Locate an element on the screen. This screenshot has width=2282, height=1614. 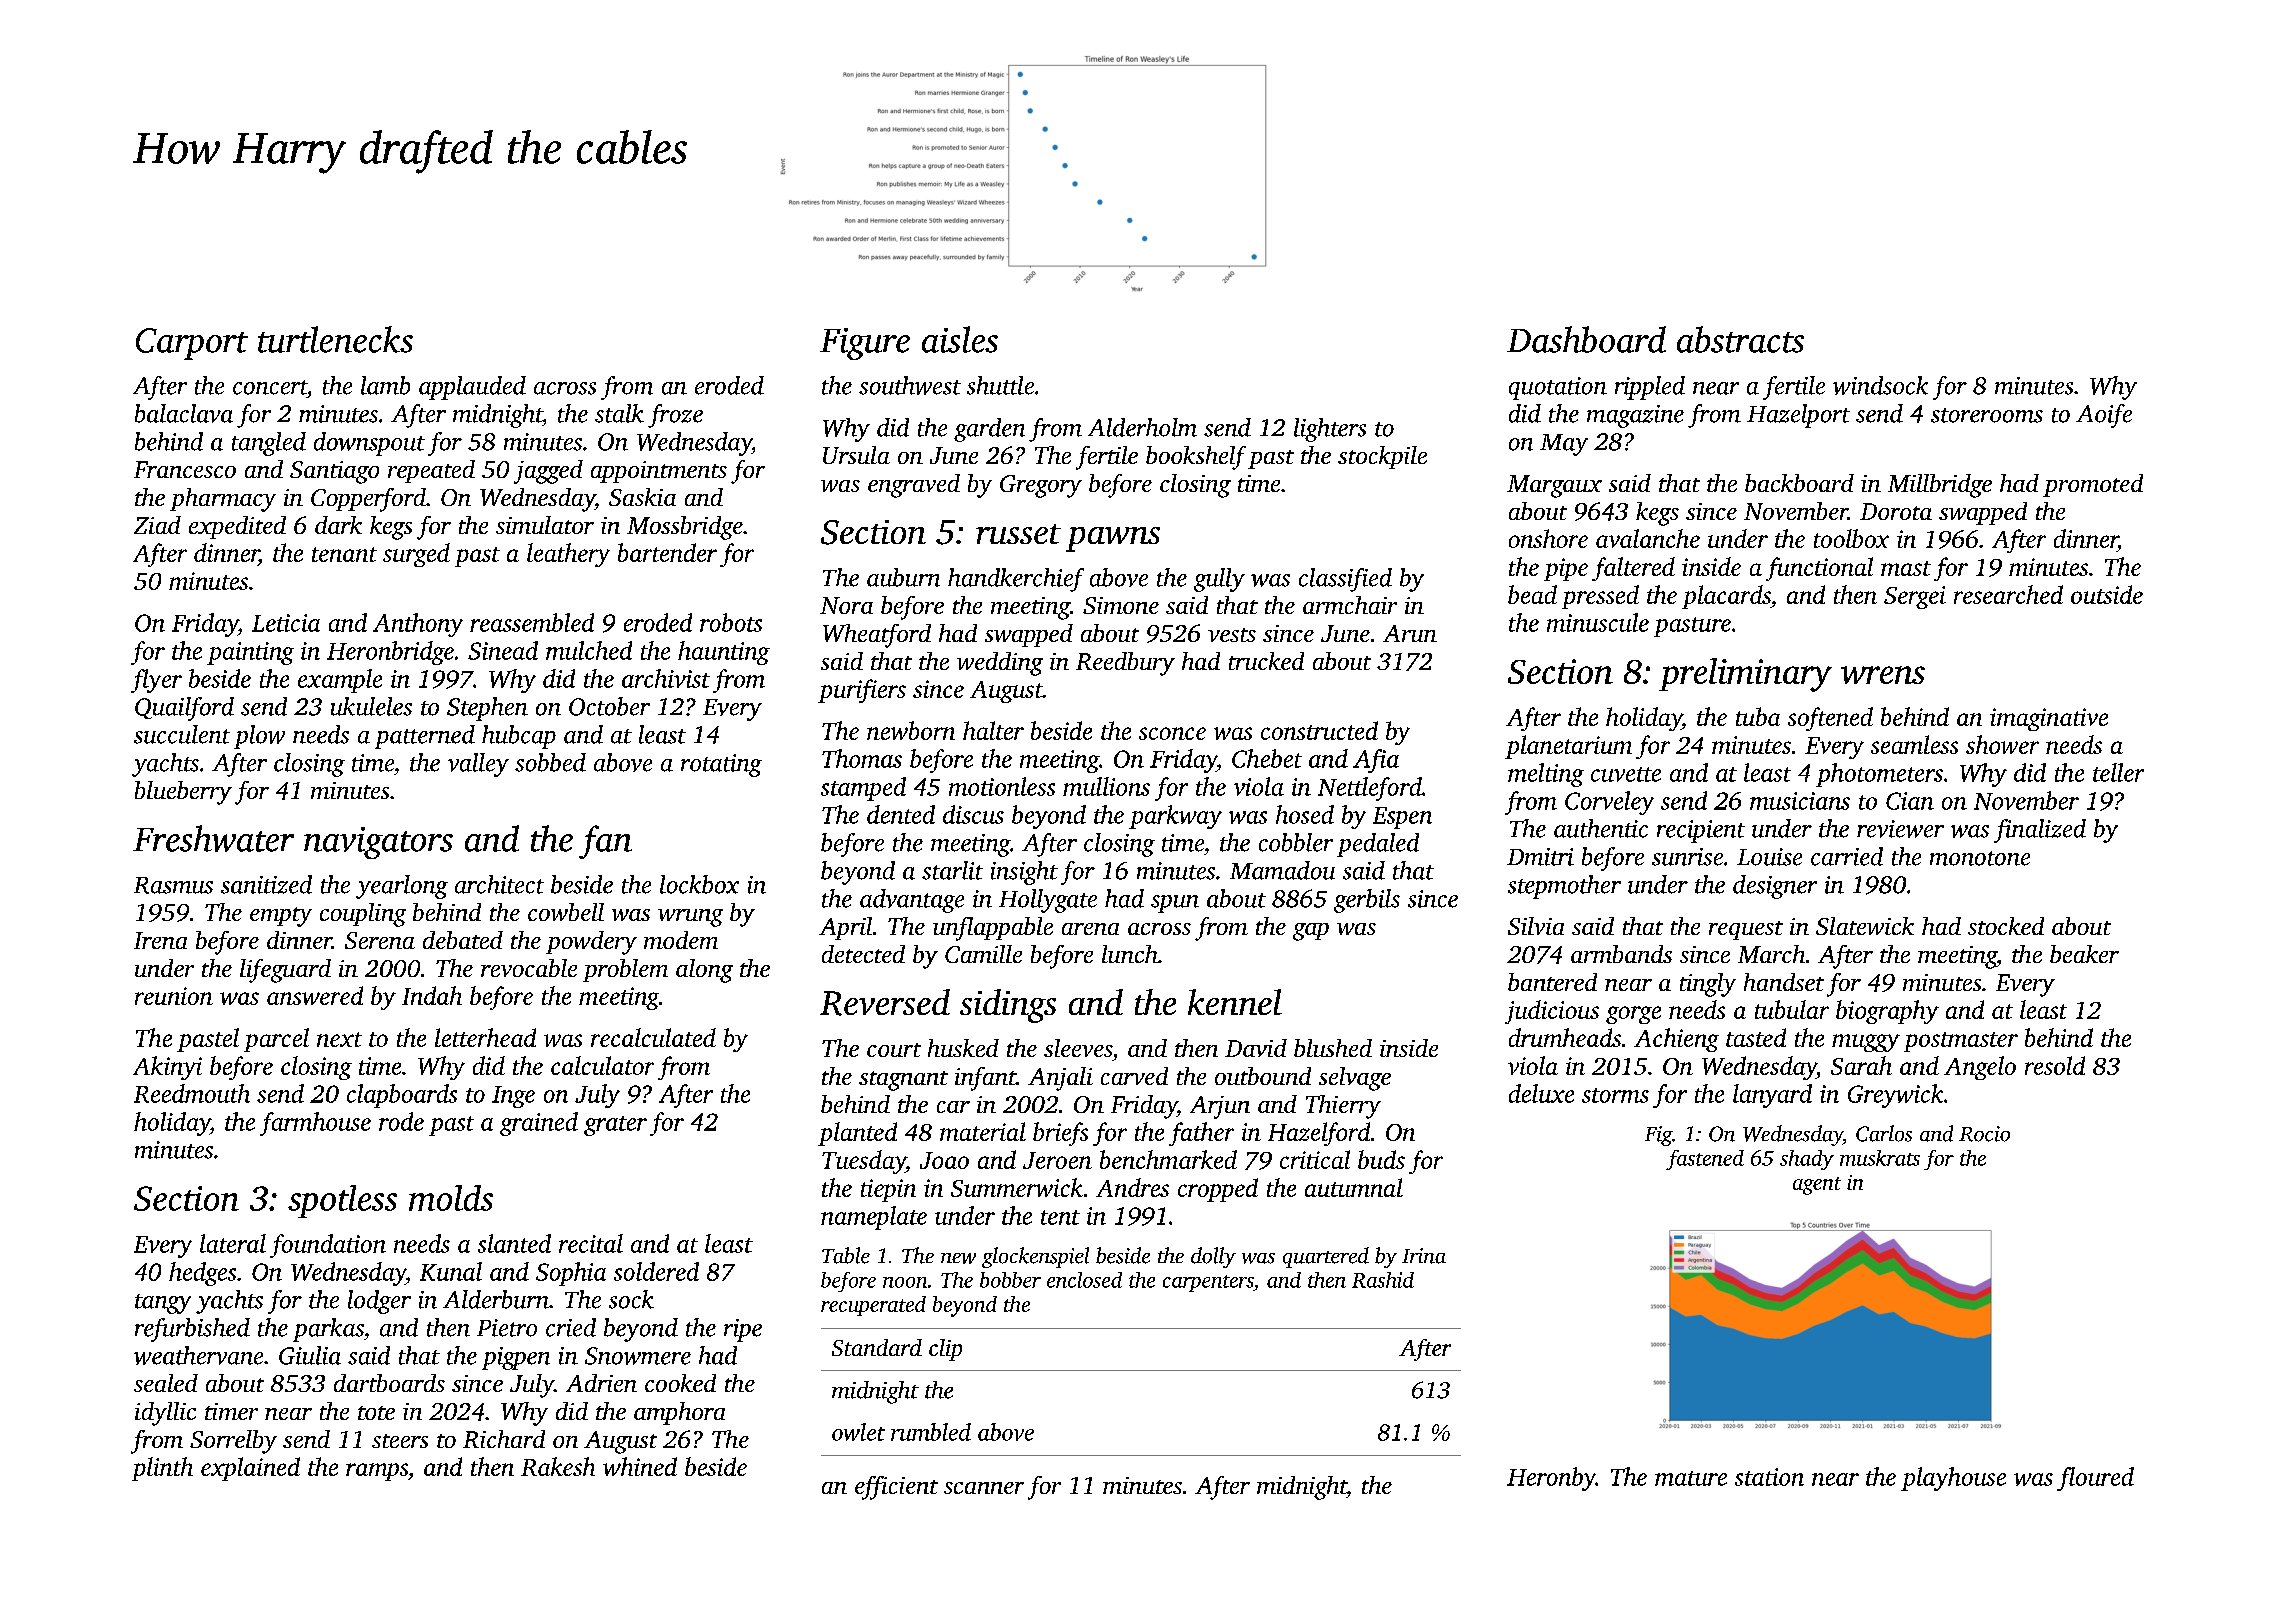
aisles is located at coordinates (960, 339).
